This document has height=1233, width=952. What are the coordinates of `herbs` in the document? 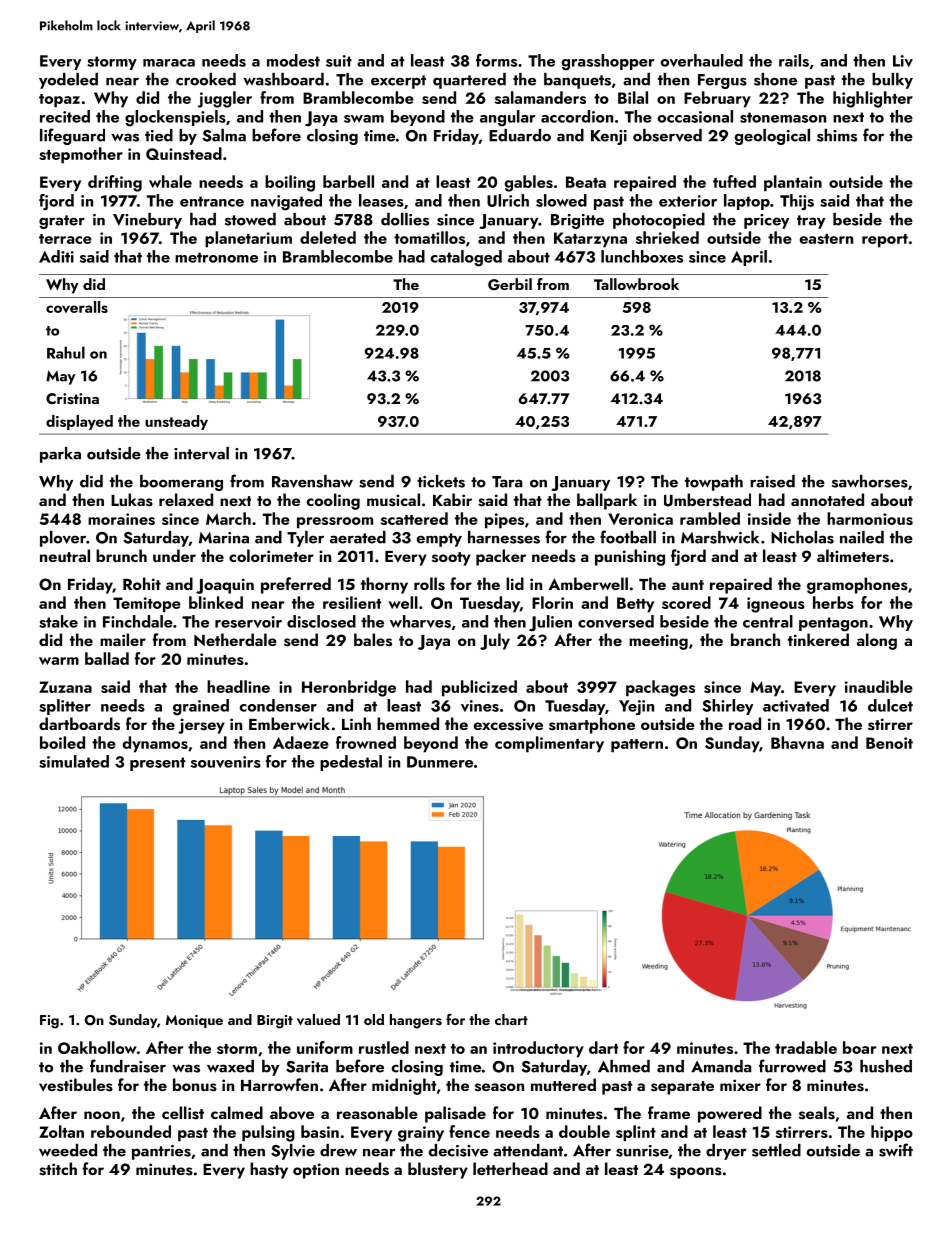 It's located at (833, 602).
